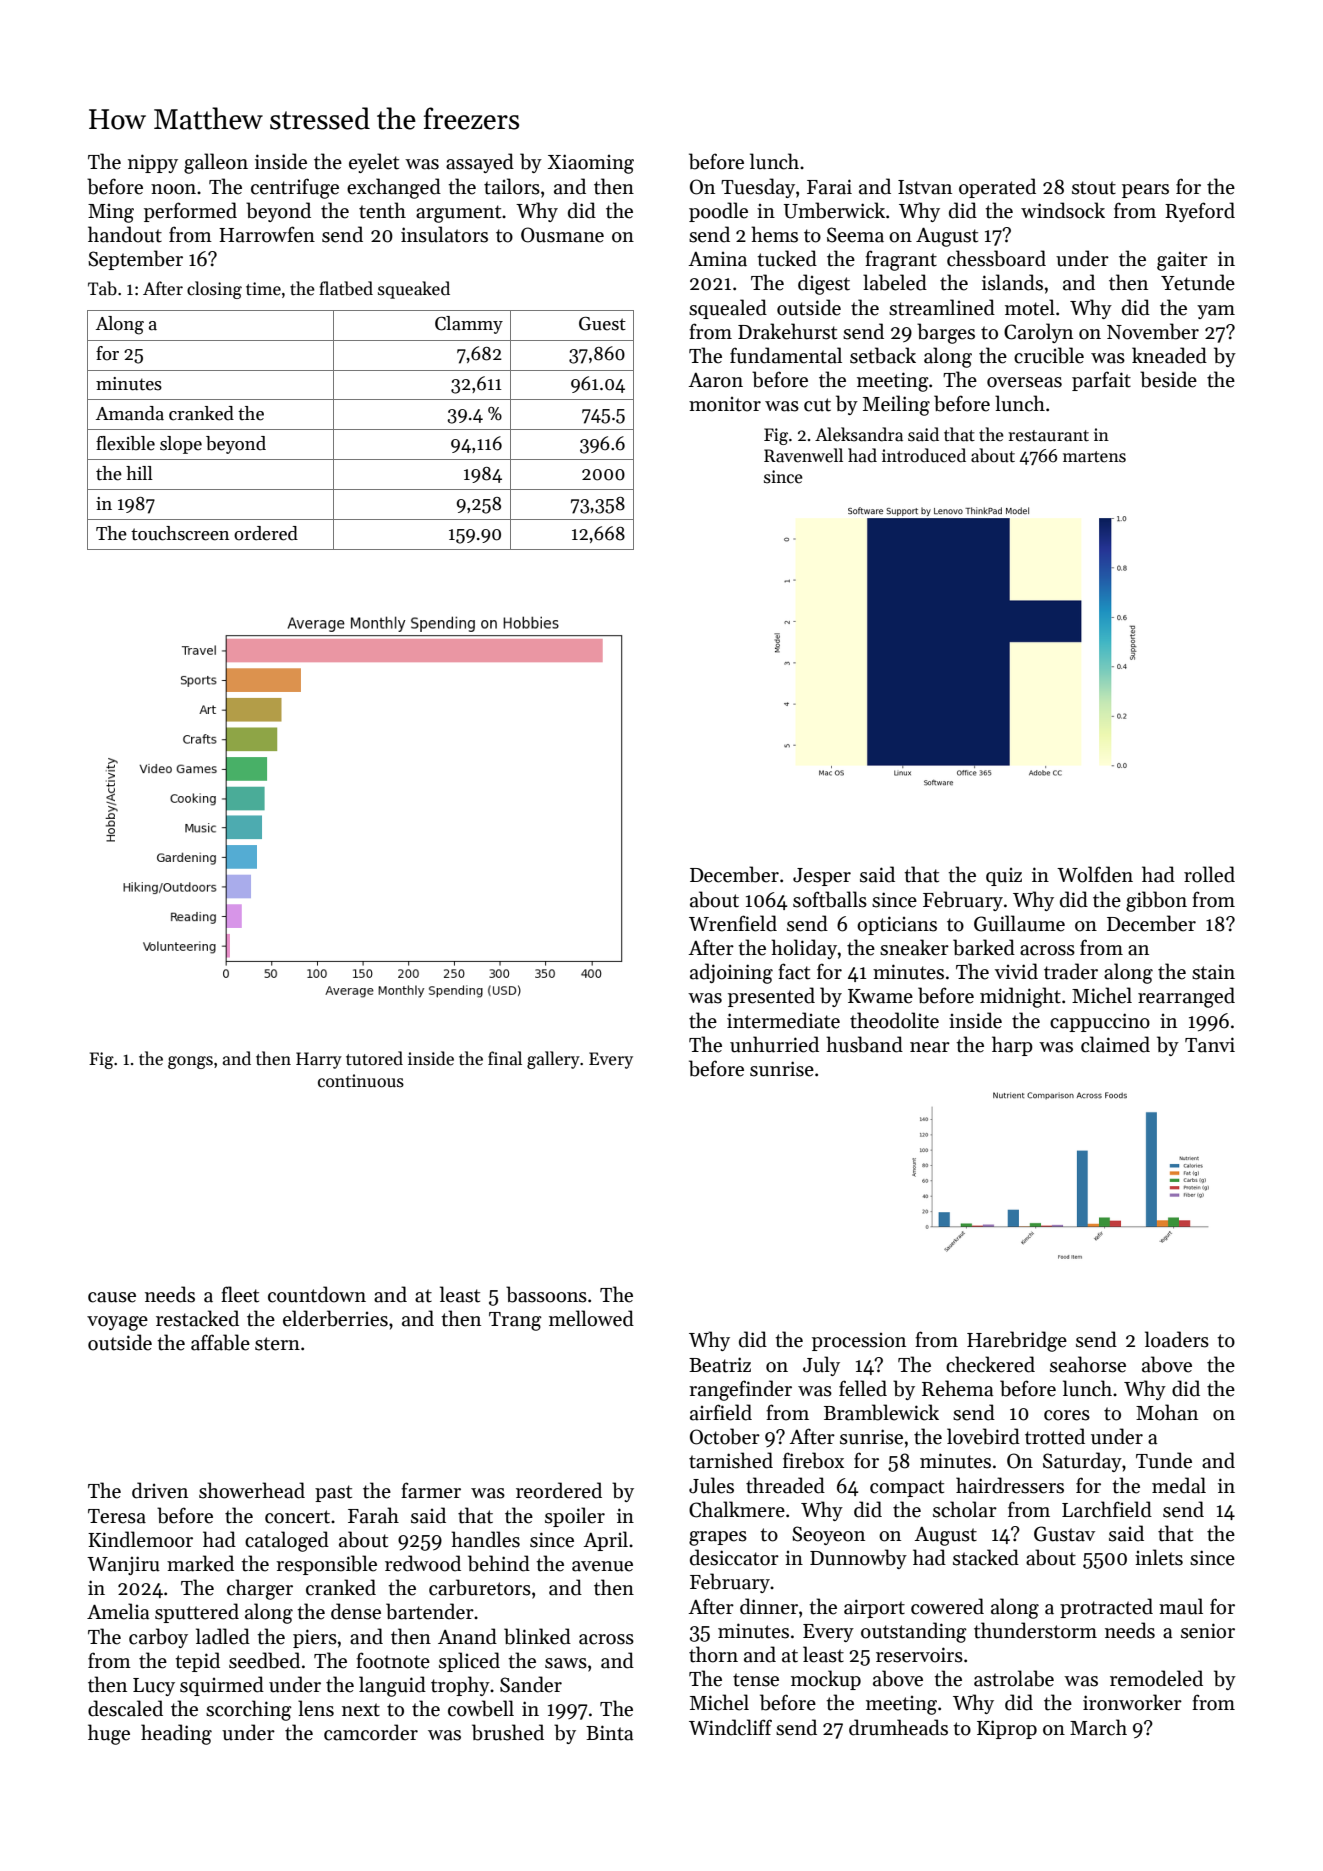 Image resolution: width=1323 pixels, height=1871 pixels. I want to click on Amanda, so click(130, 413).
